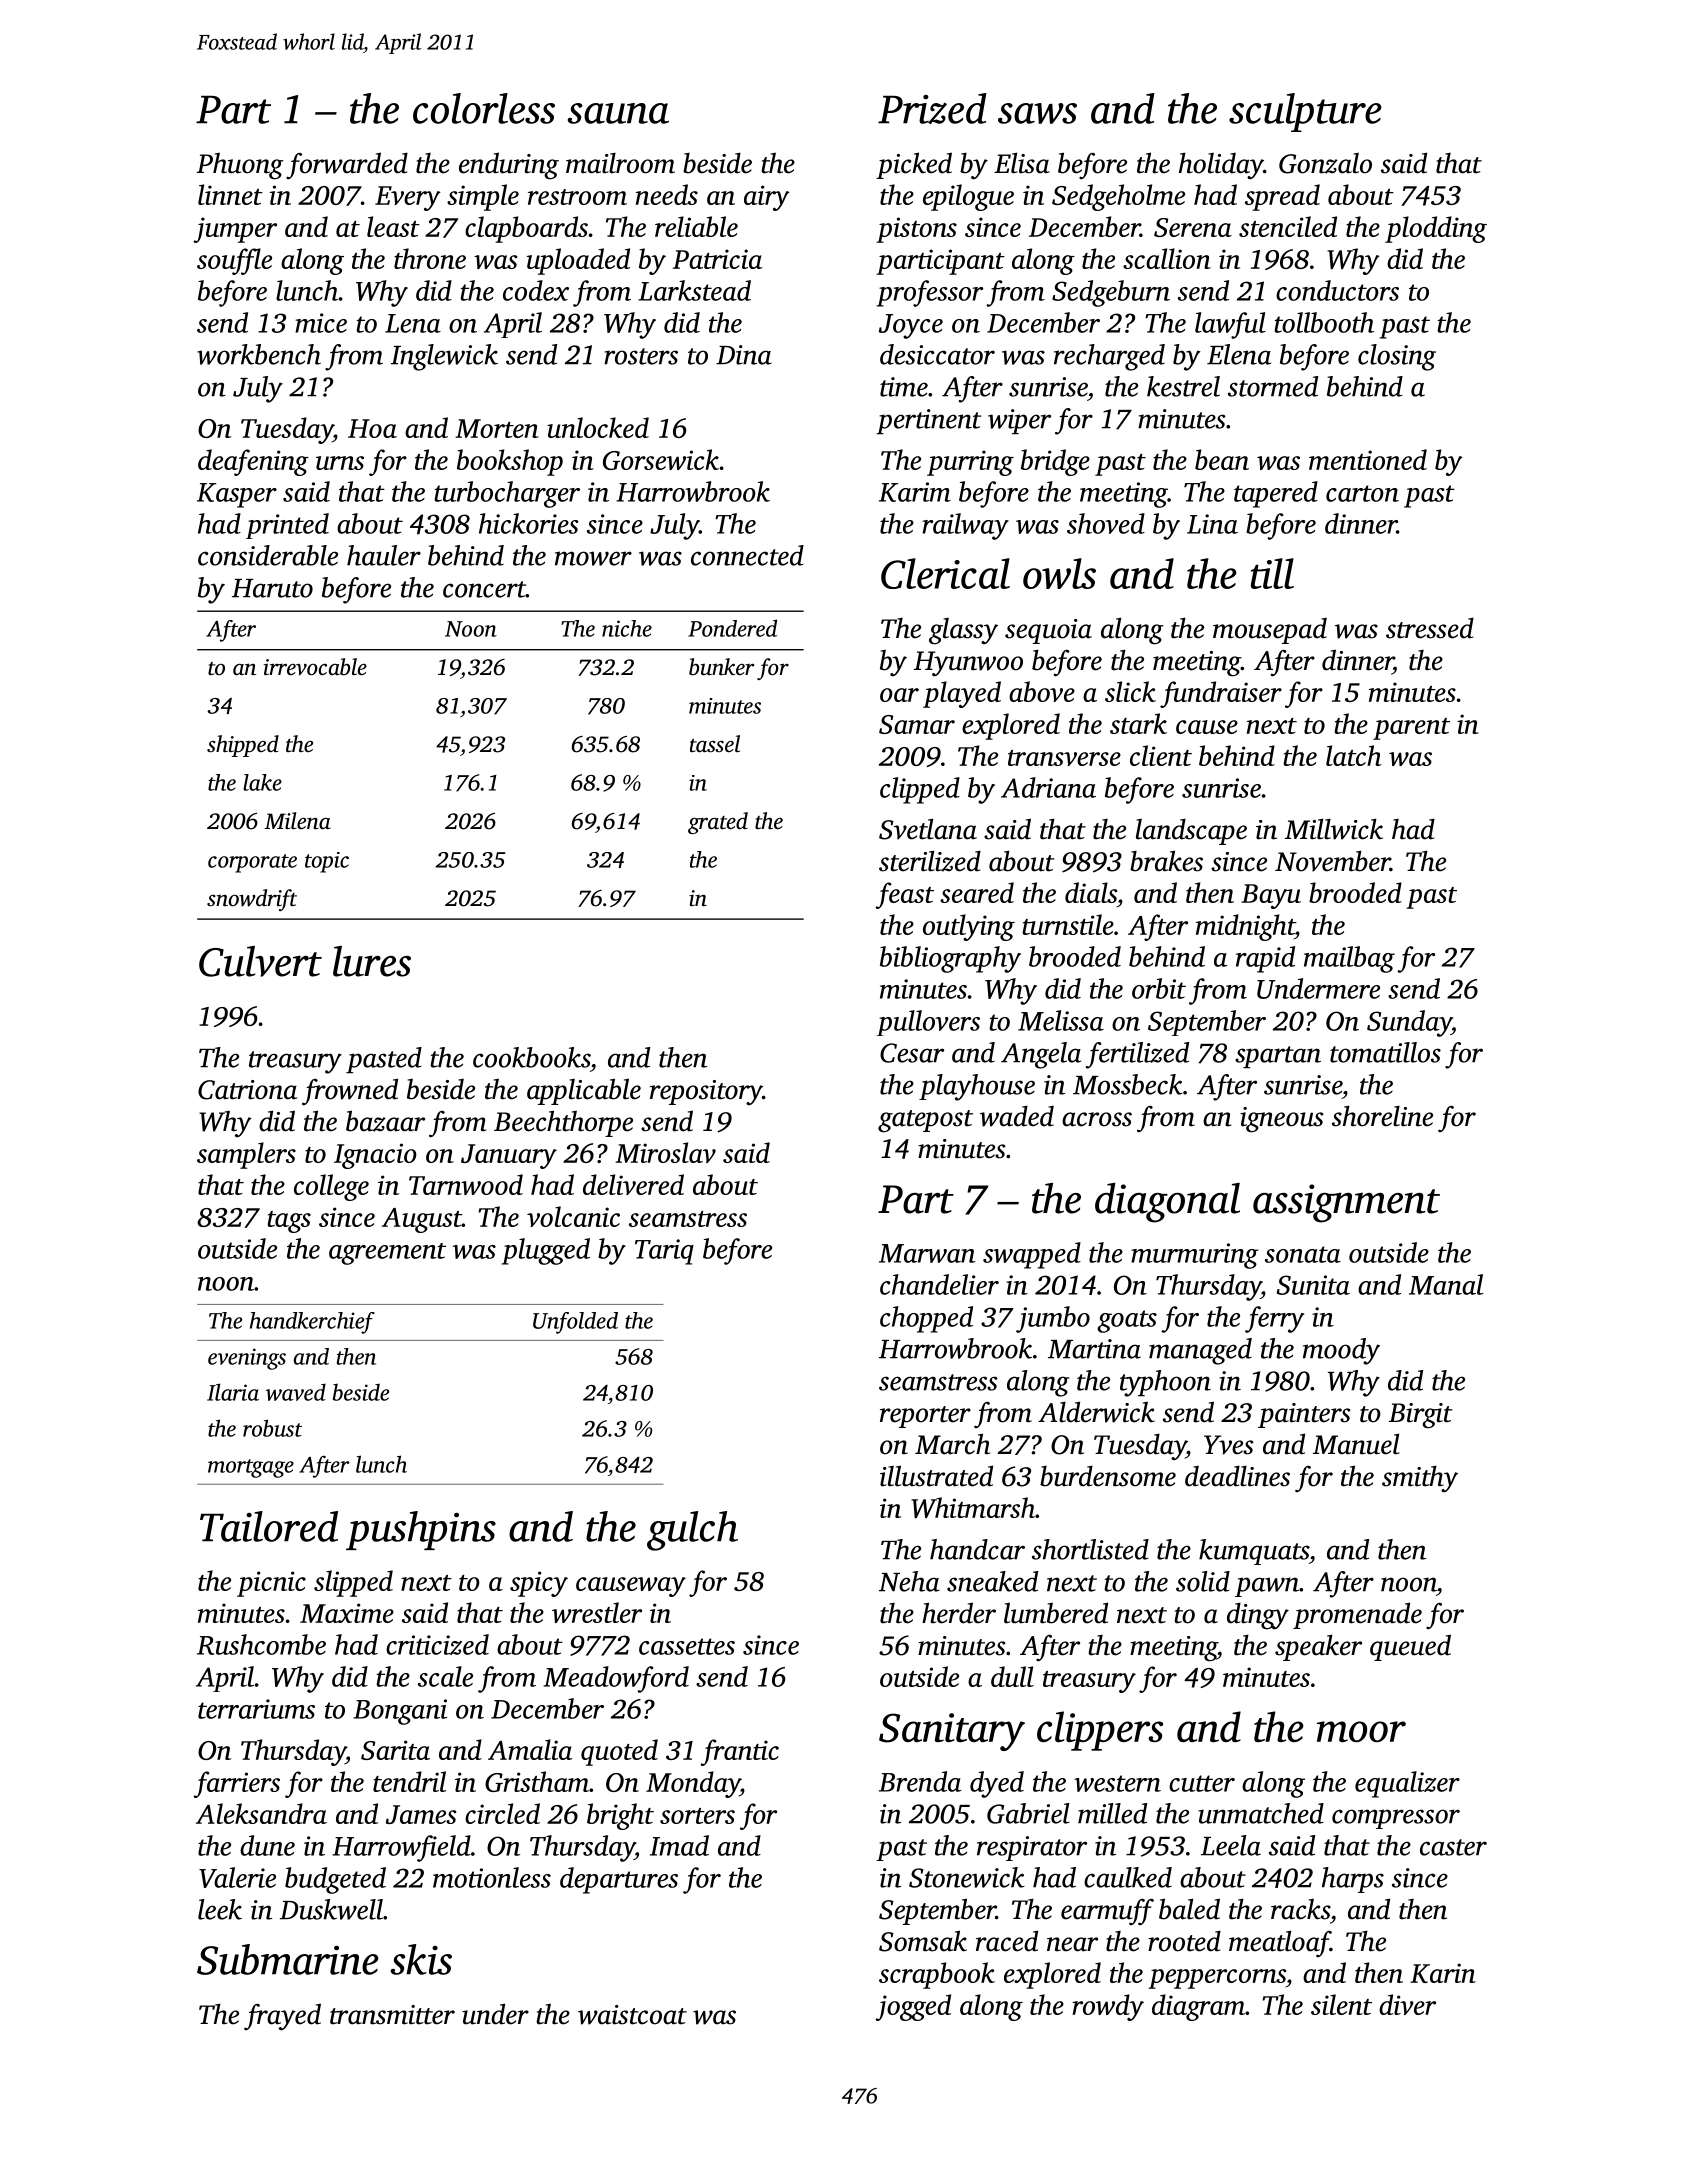  Describe the element at coordinates (1409, 1023) in the screenshot. I see `Sunday` at that location.
